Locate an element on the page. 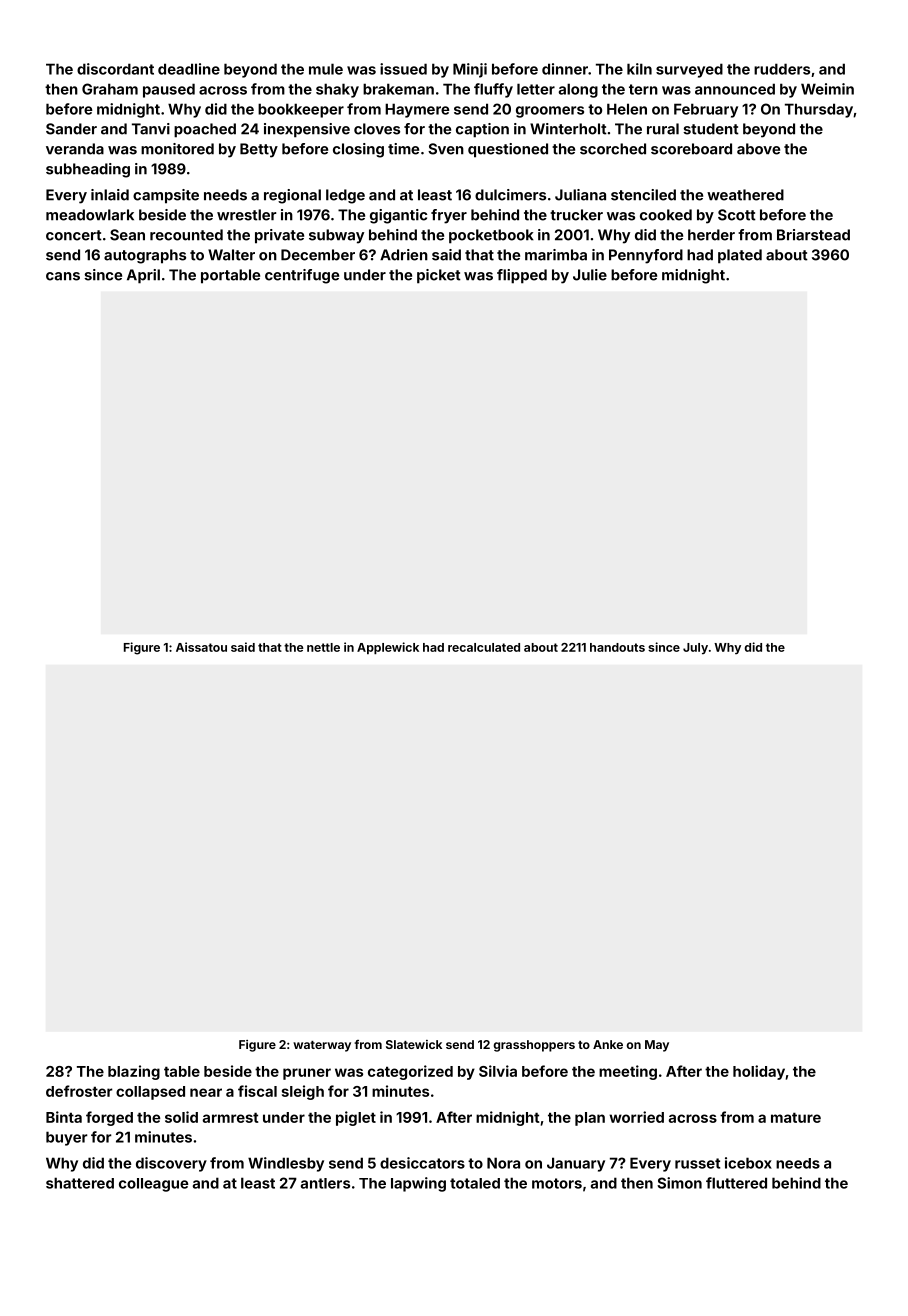 The height and width of the page is (1316, 908). poached is located at coordinates (205, 130).
